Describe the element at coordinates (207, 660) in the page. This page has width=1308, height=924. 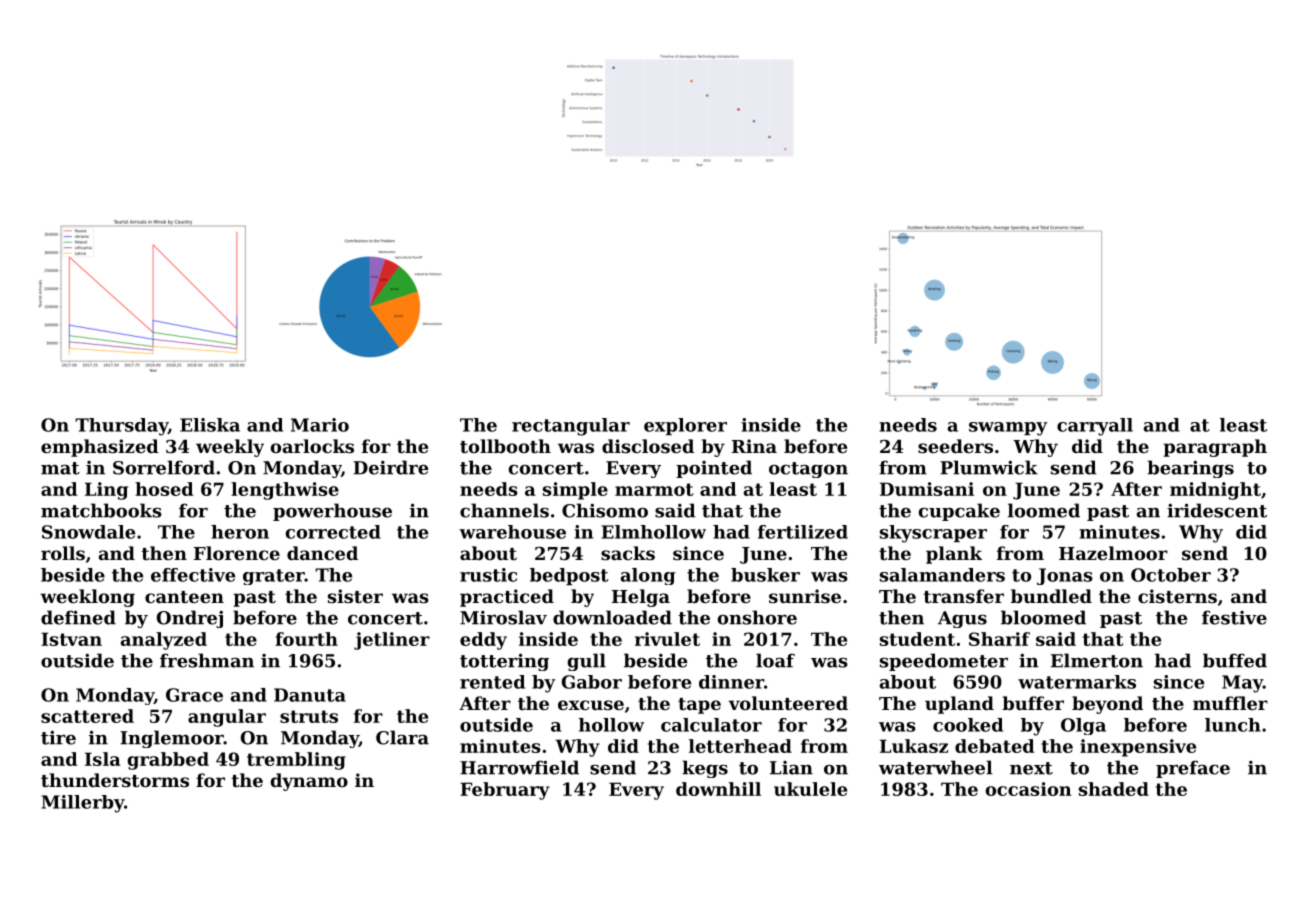
I see `freshman` at that location.
